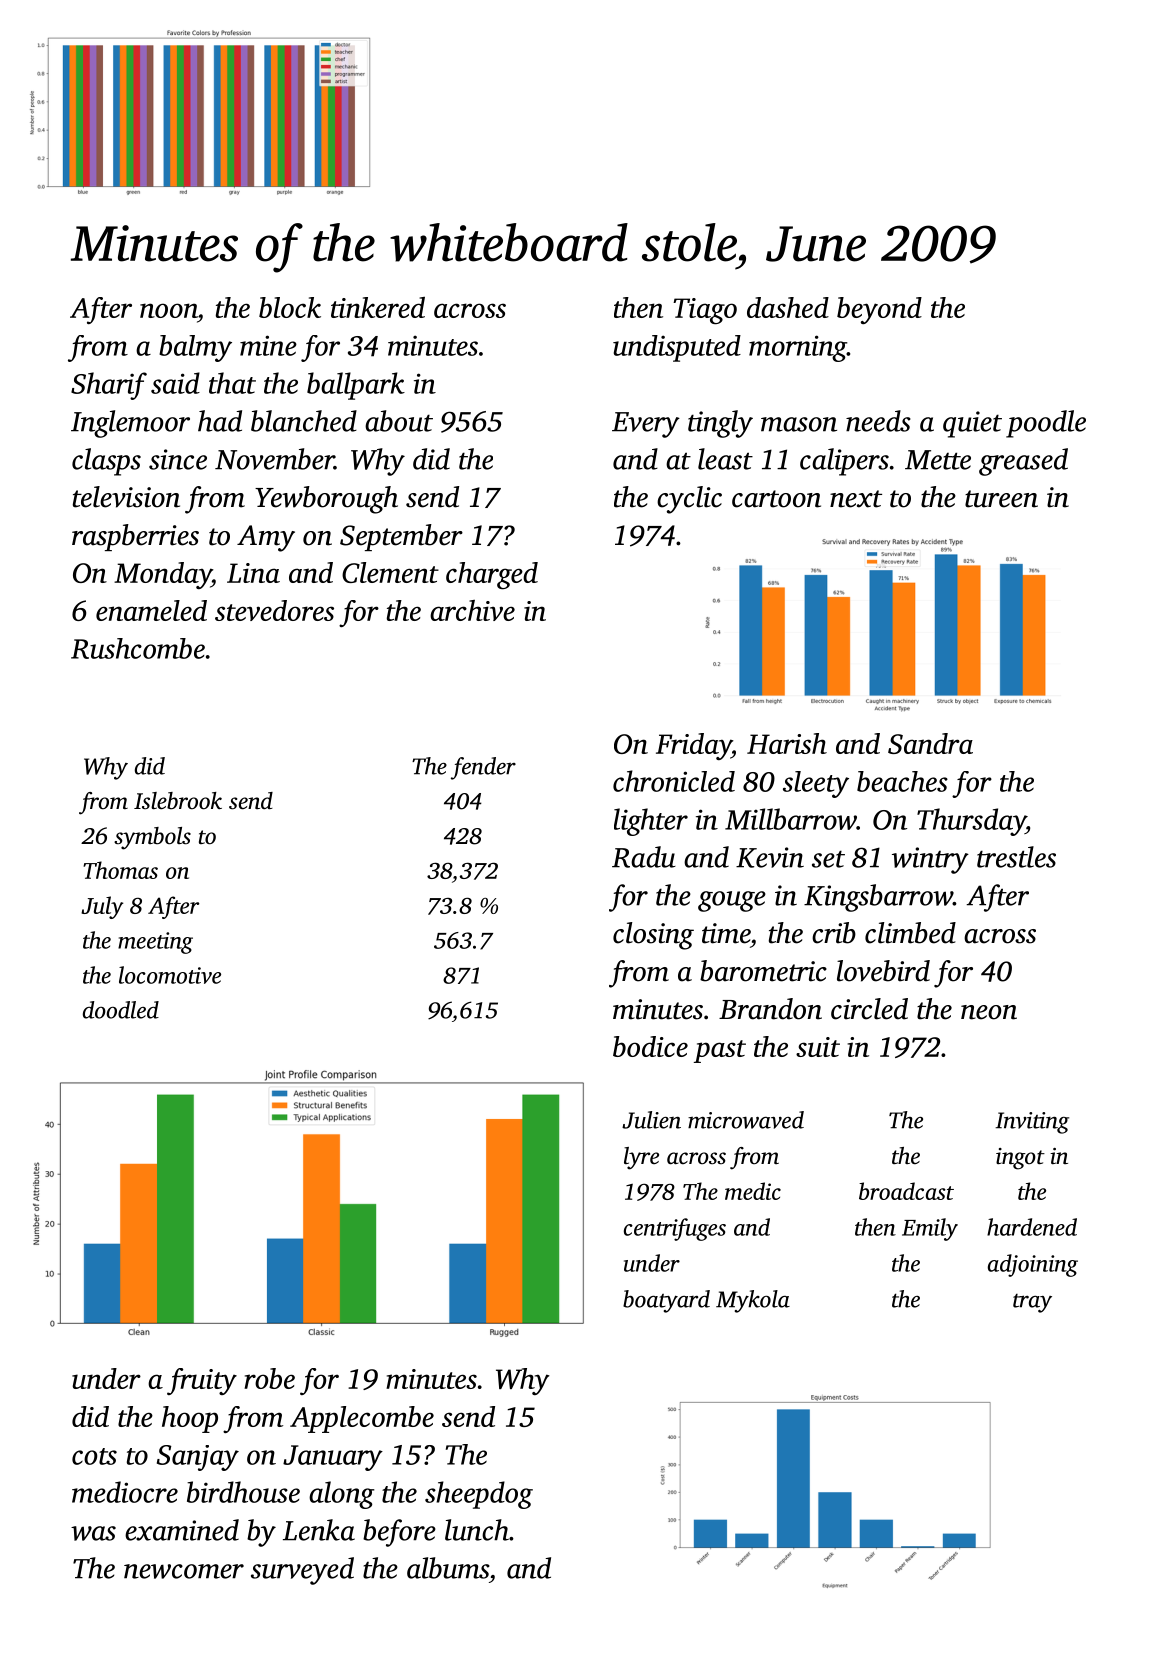 The height and width of the screenshot is (1654, 1165). I want to click on boatyard, so click(666, 1301).
